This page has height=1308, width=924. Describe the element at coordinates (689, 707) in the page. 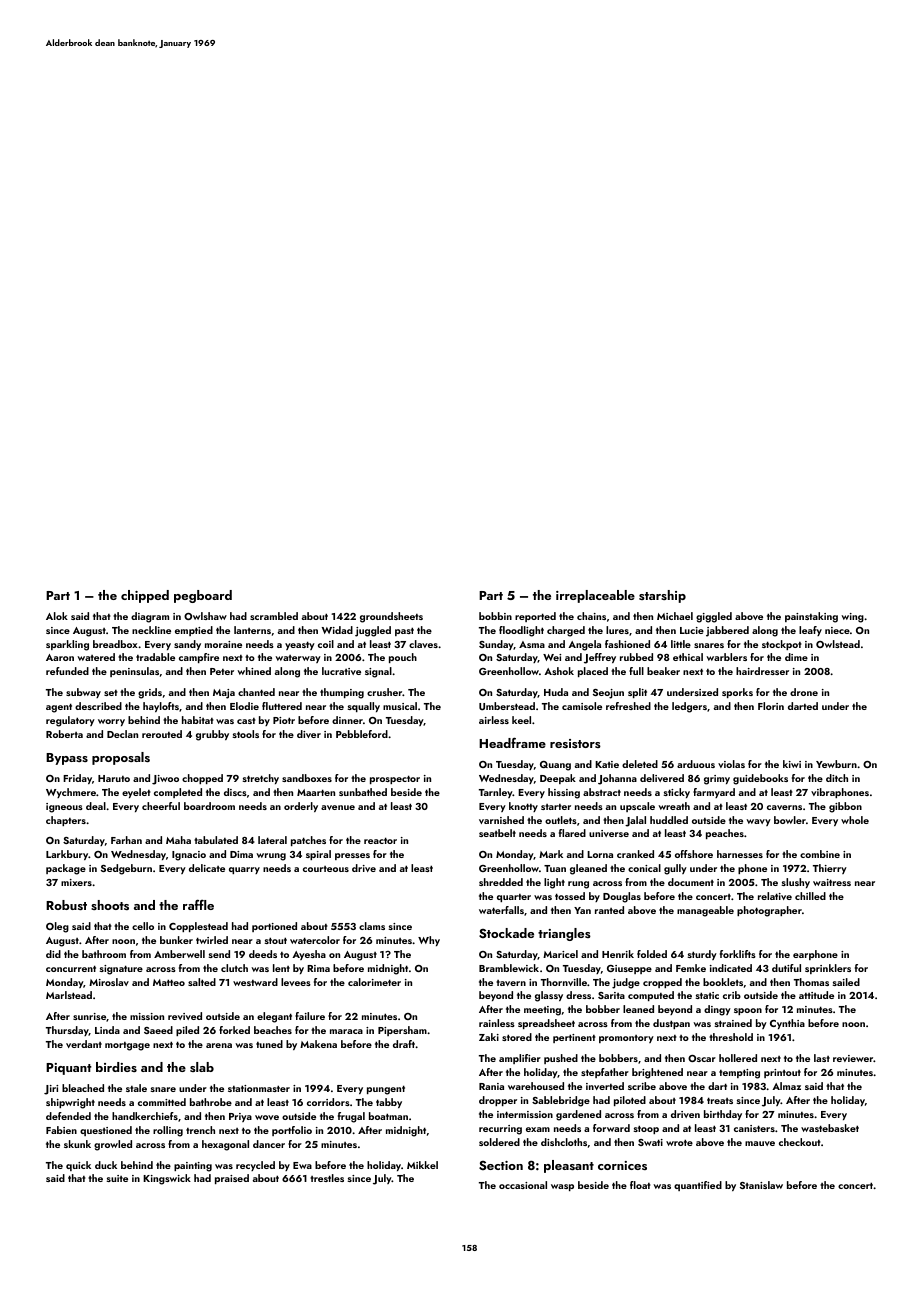

I see `ledgers` at that location.
